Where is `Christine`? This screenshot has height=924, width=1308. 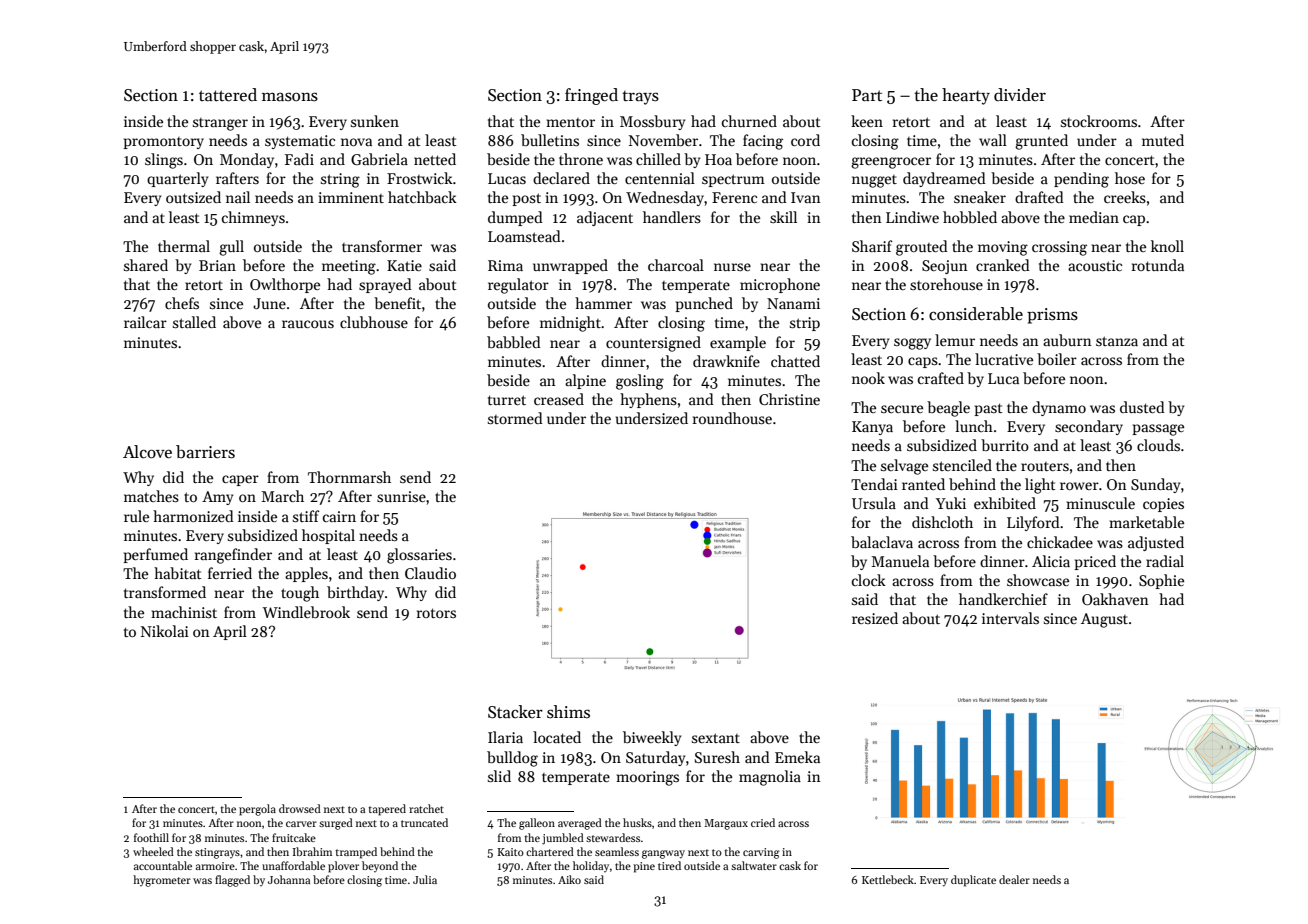 Christine is located at coordinates (789, 399).
